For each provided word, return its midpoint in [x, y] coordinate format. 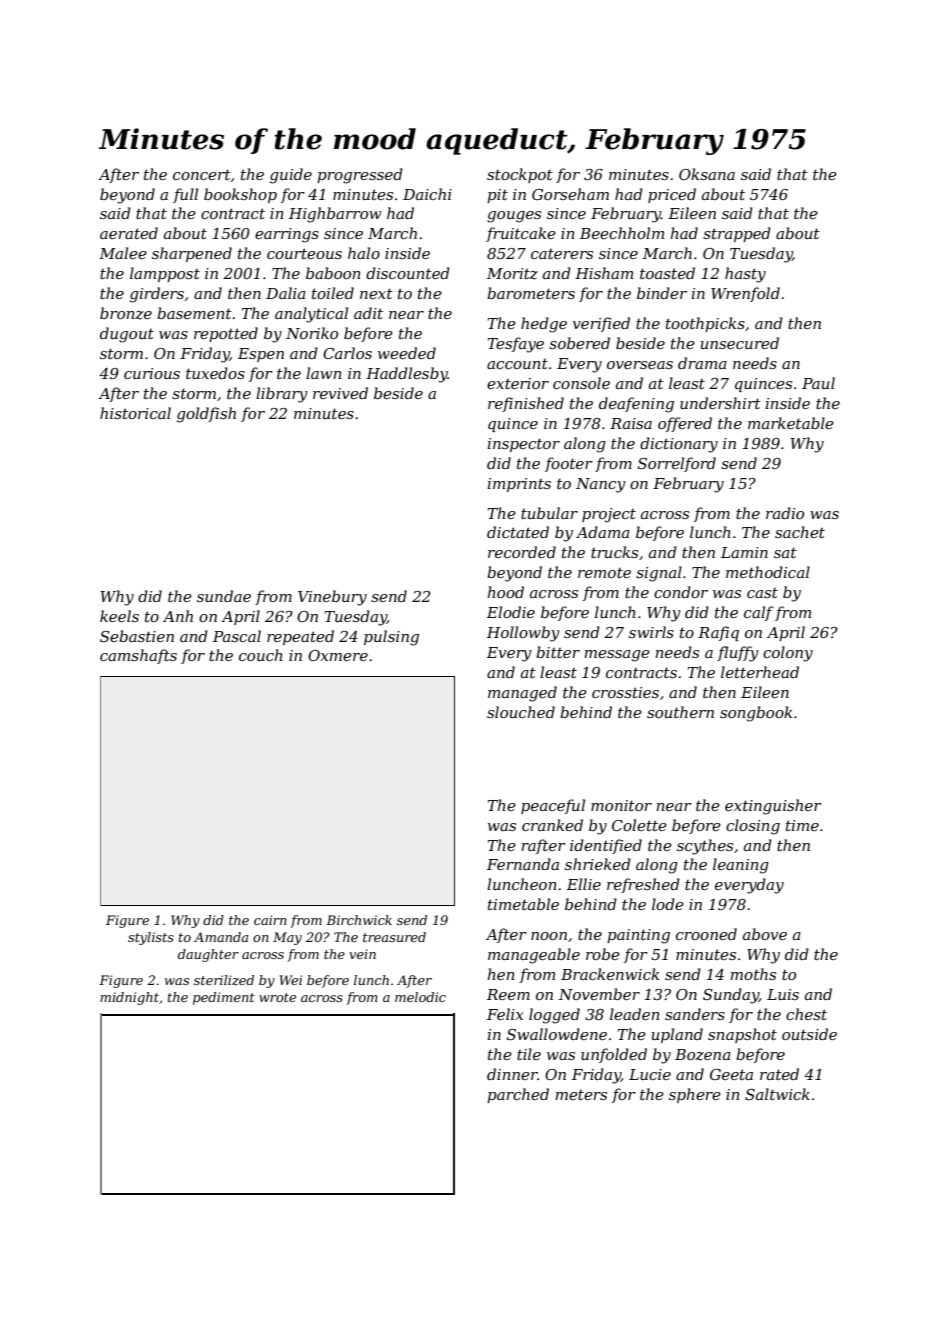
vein [362, 954]
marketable [791, 423]
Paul [818, 383]
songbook [756, 714]
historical [135, 413]
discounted [408, 273]
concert [202, 174]
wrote [277, 997]
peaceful [553, 806]
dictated [518, 532]
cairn [270, 920]
